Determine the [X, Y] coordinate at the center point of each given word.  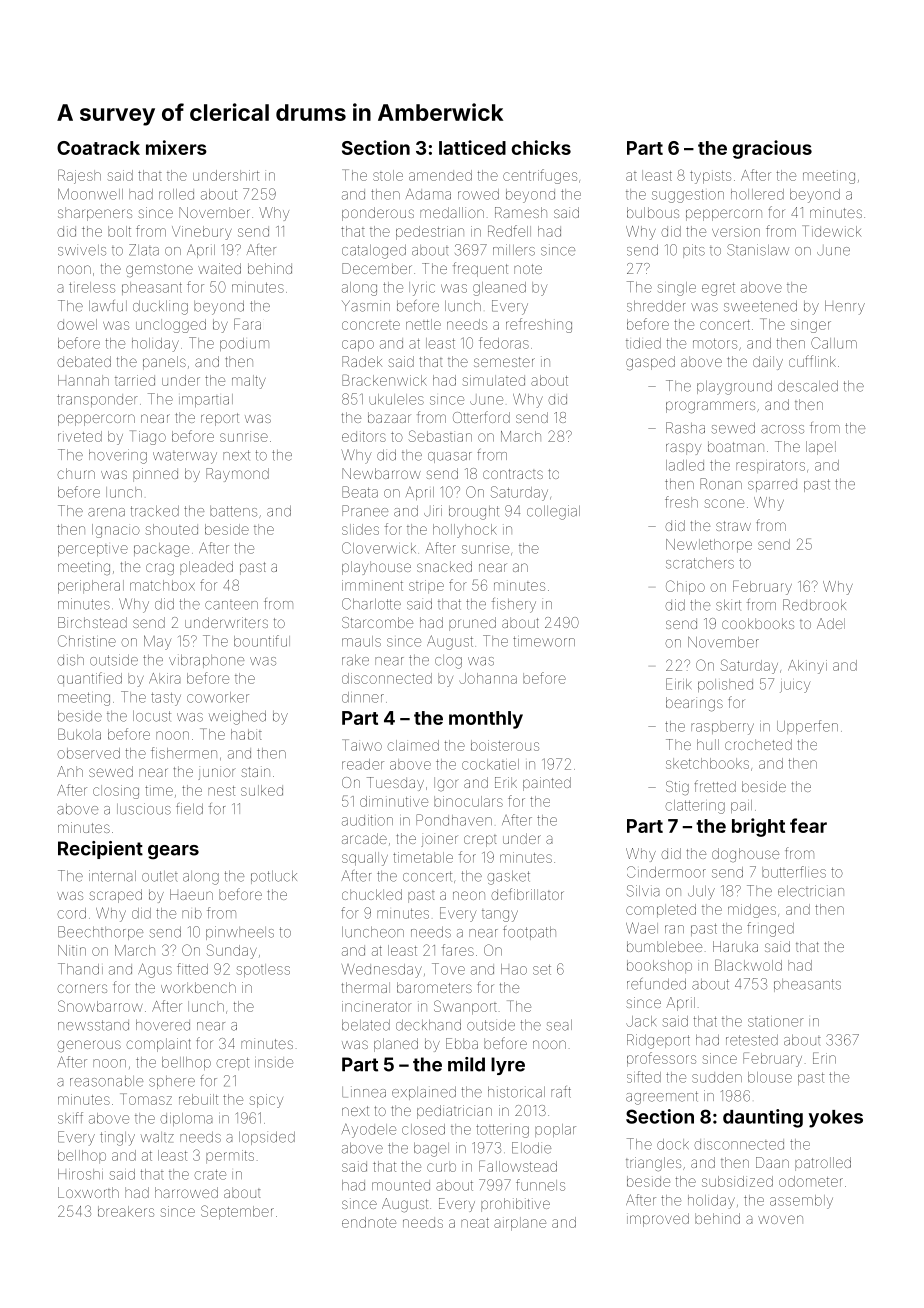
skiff [70, 1118]
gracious [772, 149]
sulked [262, 790]
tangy [500, 916]
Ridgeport [658, 1041]
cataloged [374, 251]
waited [219, 268]
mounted [401, 1185]
